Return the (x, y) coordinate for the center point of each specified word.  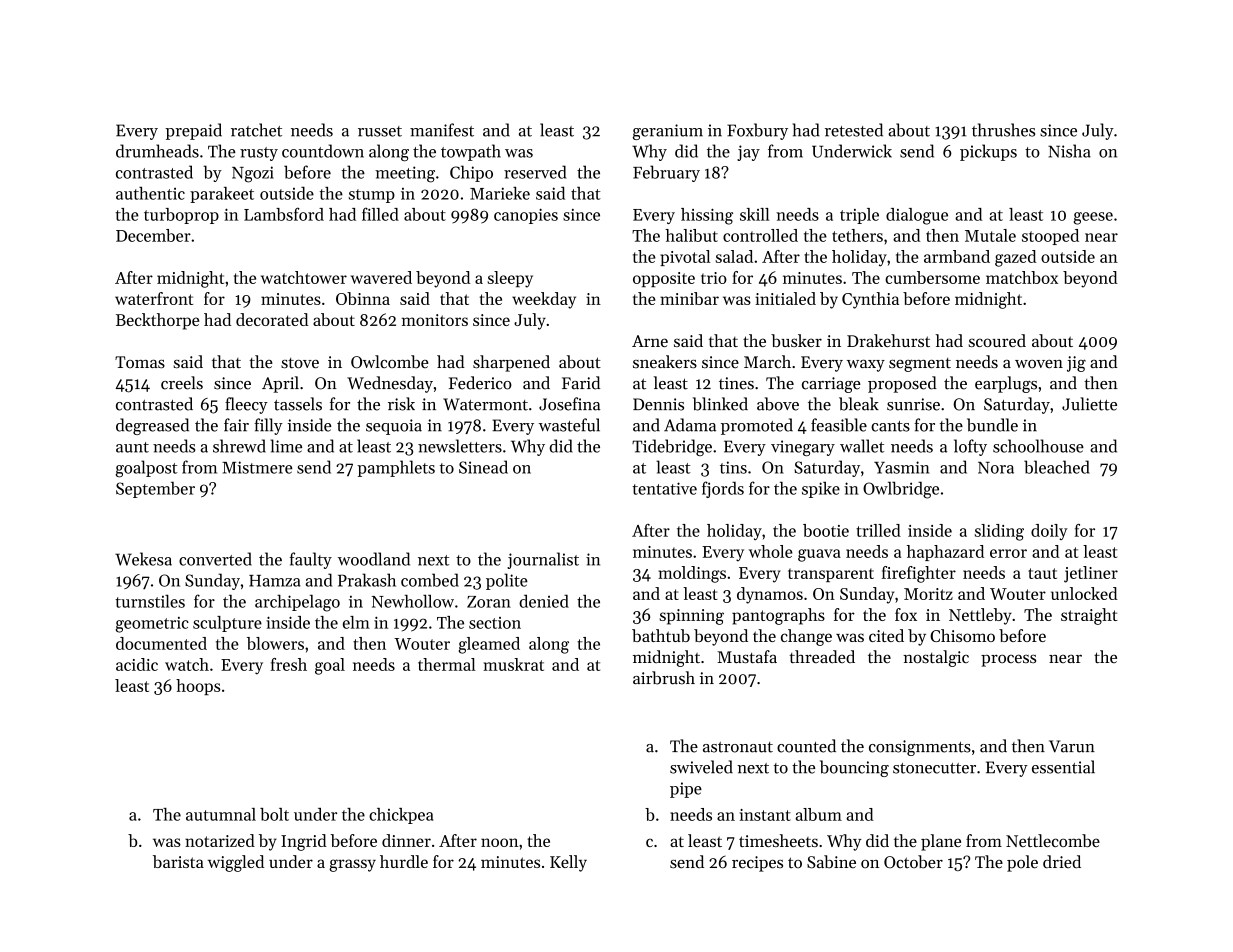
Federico (480, 383)
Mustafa (747, 656)
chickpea (401, 816)
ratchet (256, 130)
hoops (198, 687)
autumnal (221, 814)
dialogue (917, 216)
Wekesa (143, 559)
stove (300, 363)
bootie (826, 530)
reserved (535, 172)
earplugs (1006, 384)
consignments (920, 748)
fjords (723, 489)
